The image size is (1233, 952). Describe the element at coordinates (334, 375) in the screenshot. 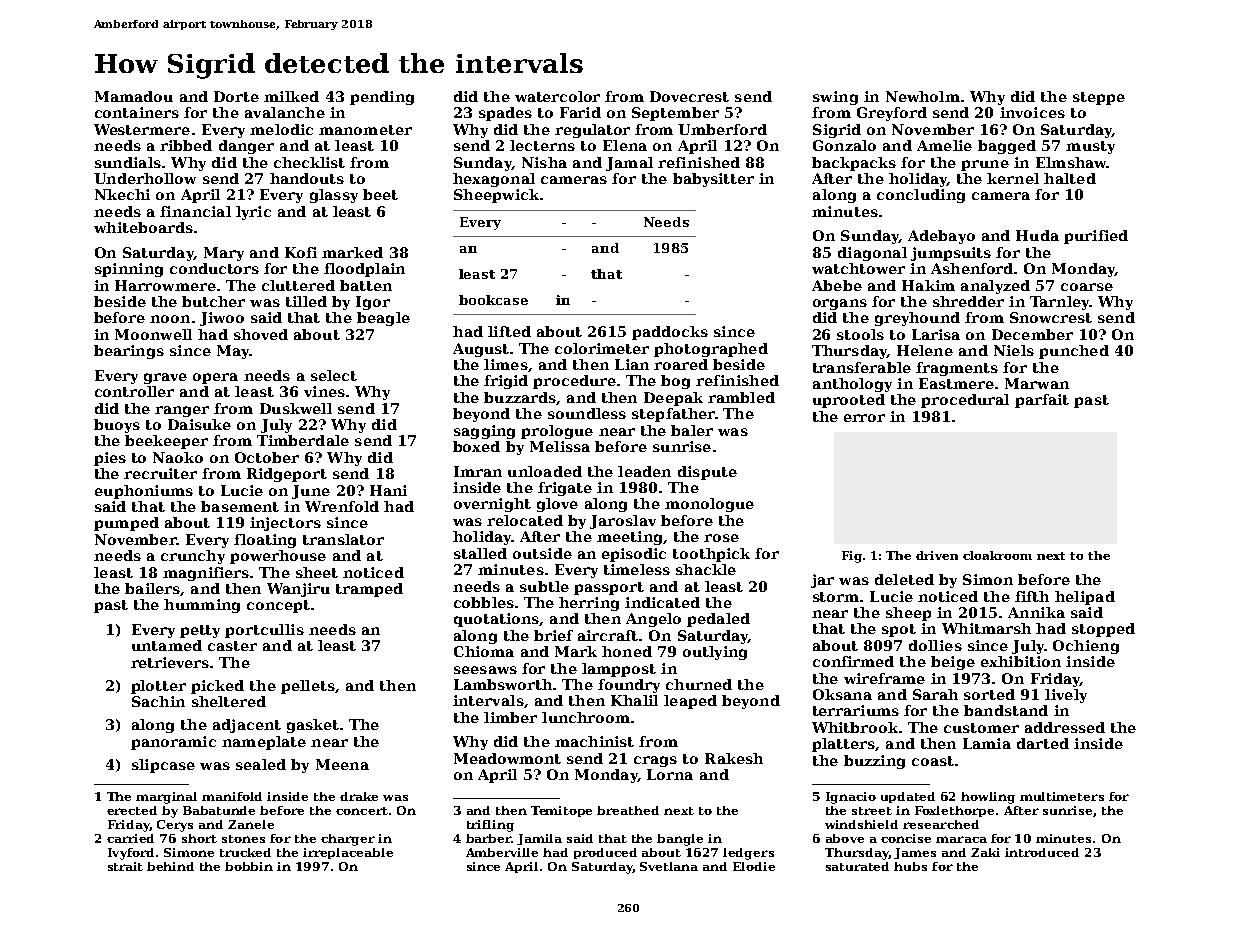

I see `select` at that location.
